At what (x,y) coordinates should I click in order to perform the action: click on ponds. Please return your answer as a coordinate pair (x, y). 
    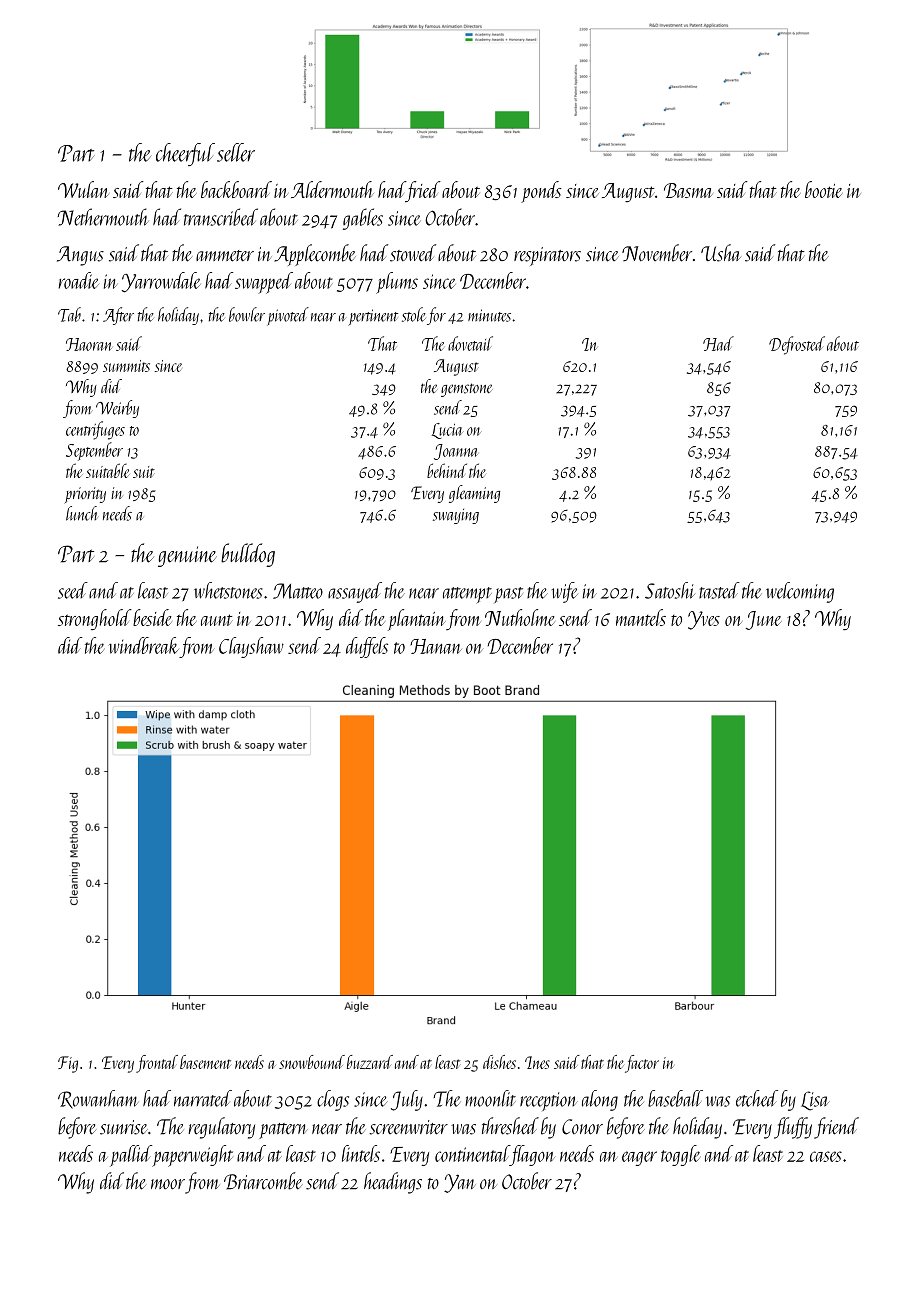
    Looking at the image, I should click on (541, 192).
